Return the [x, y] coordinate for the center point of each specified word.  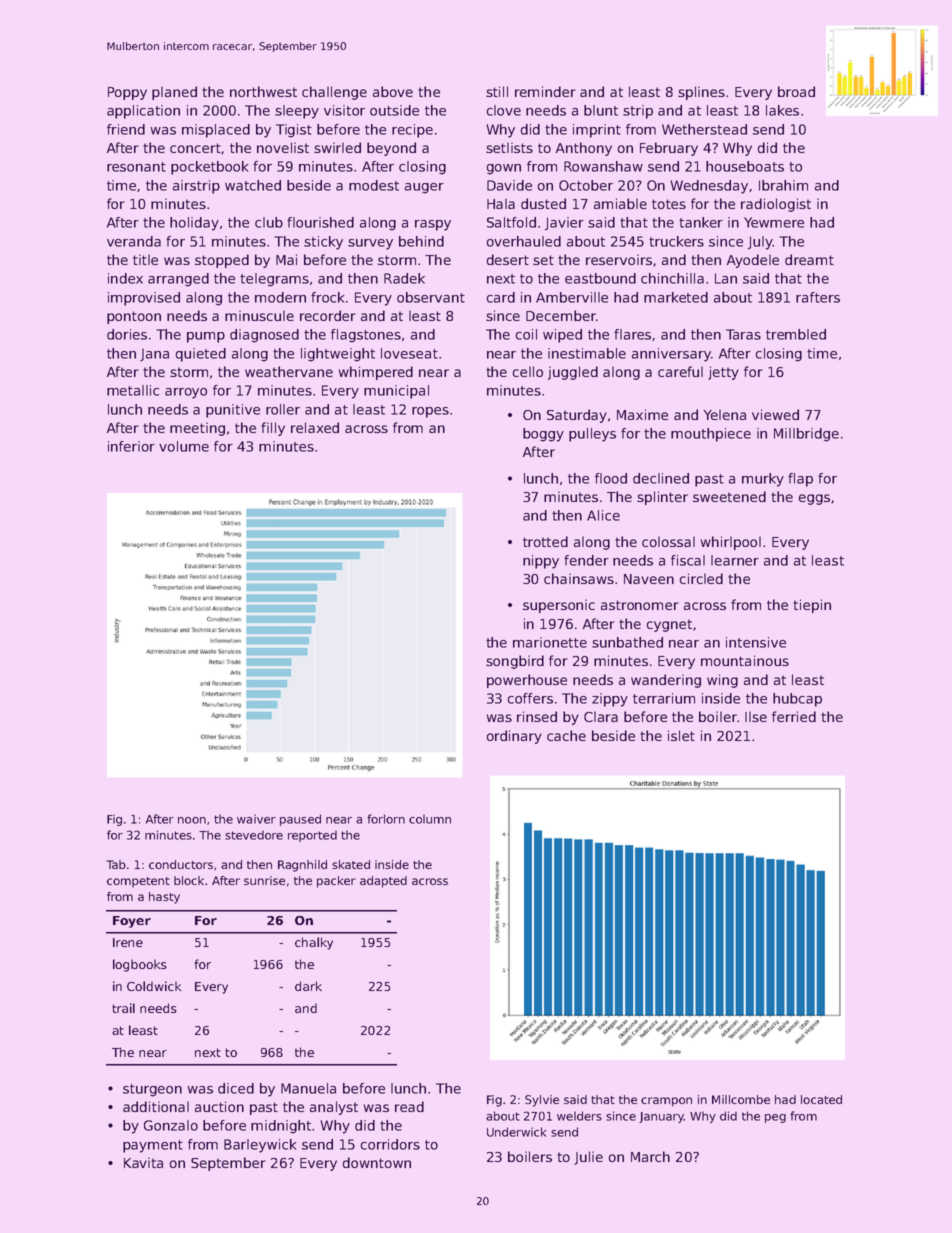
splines [701, 93]
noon [192, 820]
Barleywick [260, 1146]
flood [611, 478]
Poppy [127, 93]
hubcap [797, 700]
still [497, 91]
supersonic [559, 606]
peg [775, 1118]
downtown [376, 1162]
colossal [668, 541]
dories [127, 334]
